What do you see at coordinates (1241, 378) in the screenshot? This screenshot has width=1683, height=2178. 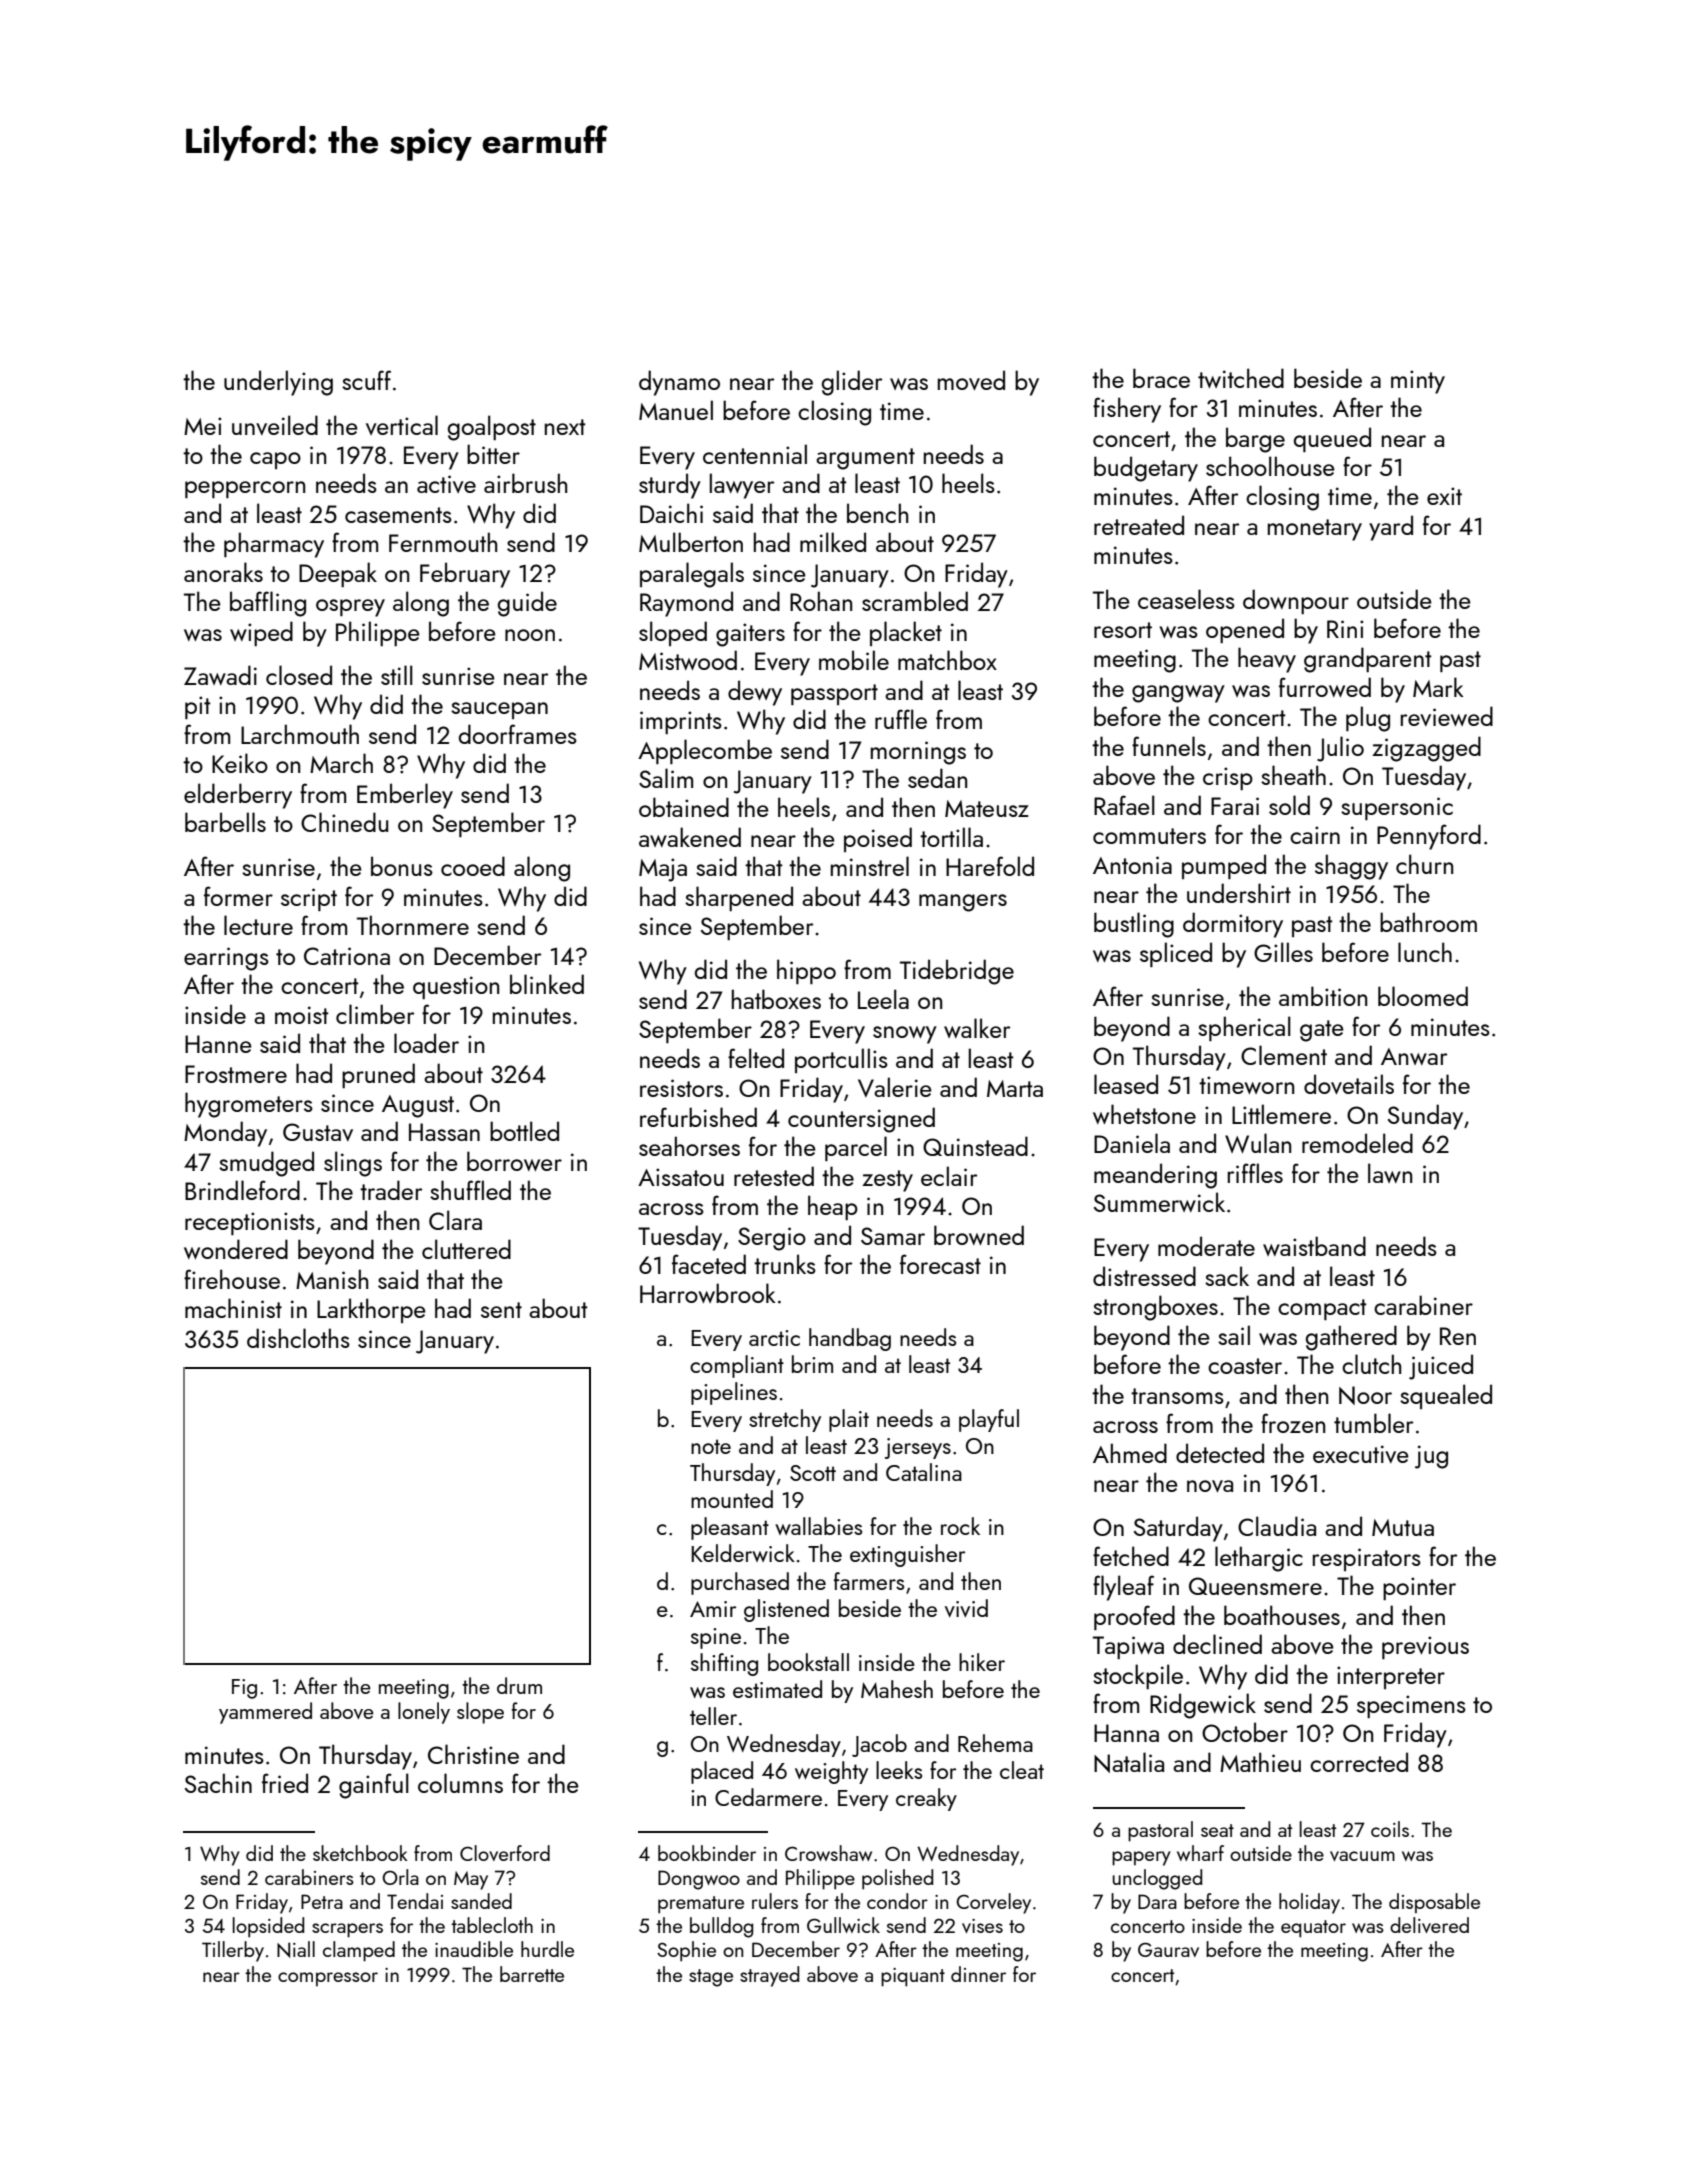 I see `twitched` at bounding box center [1241, 378].
